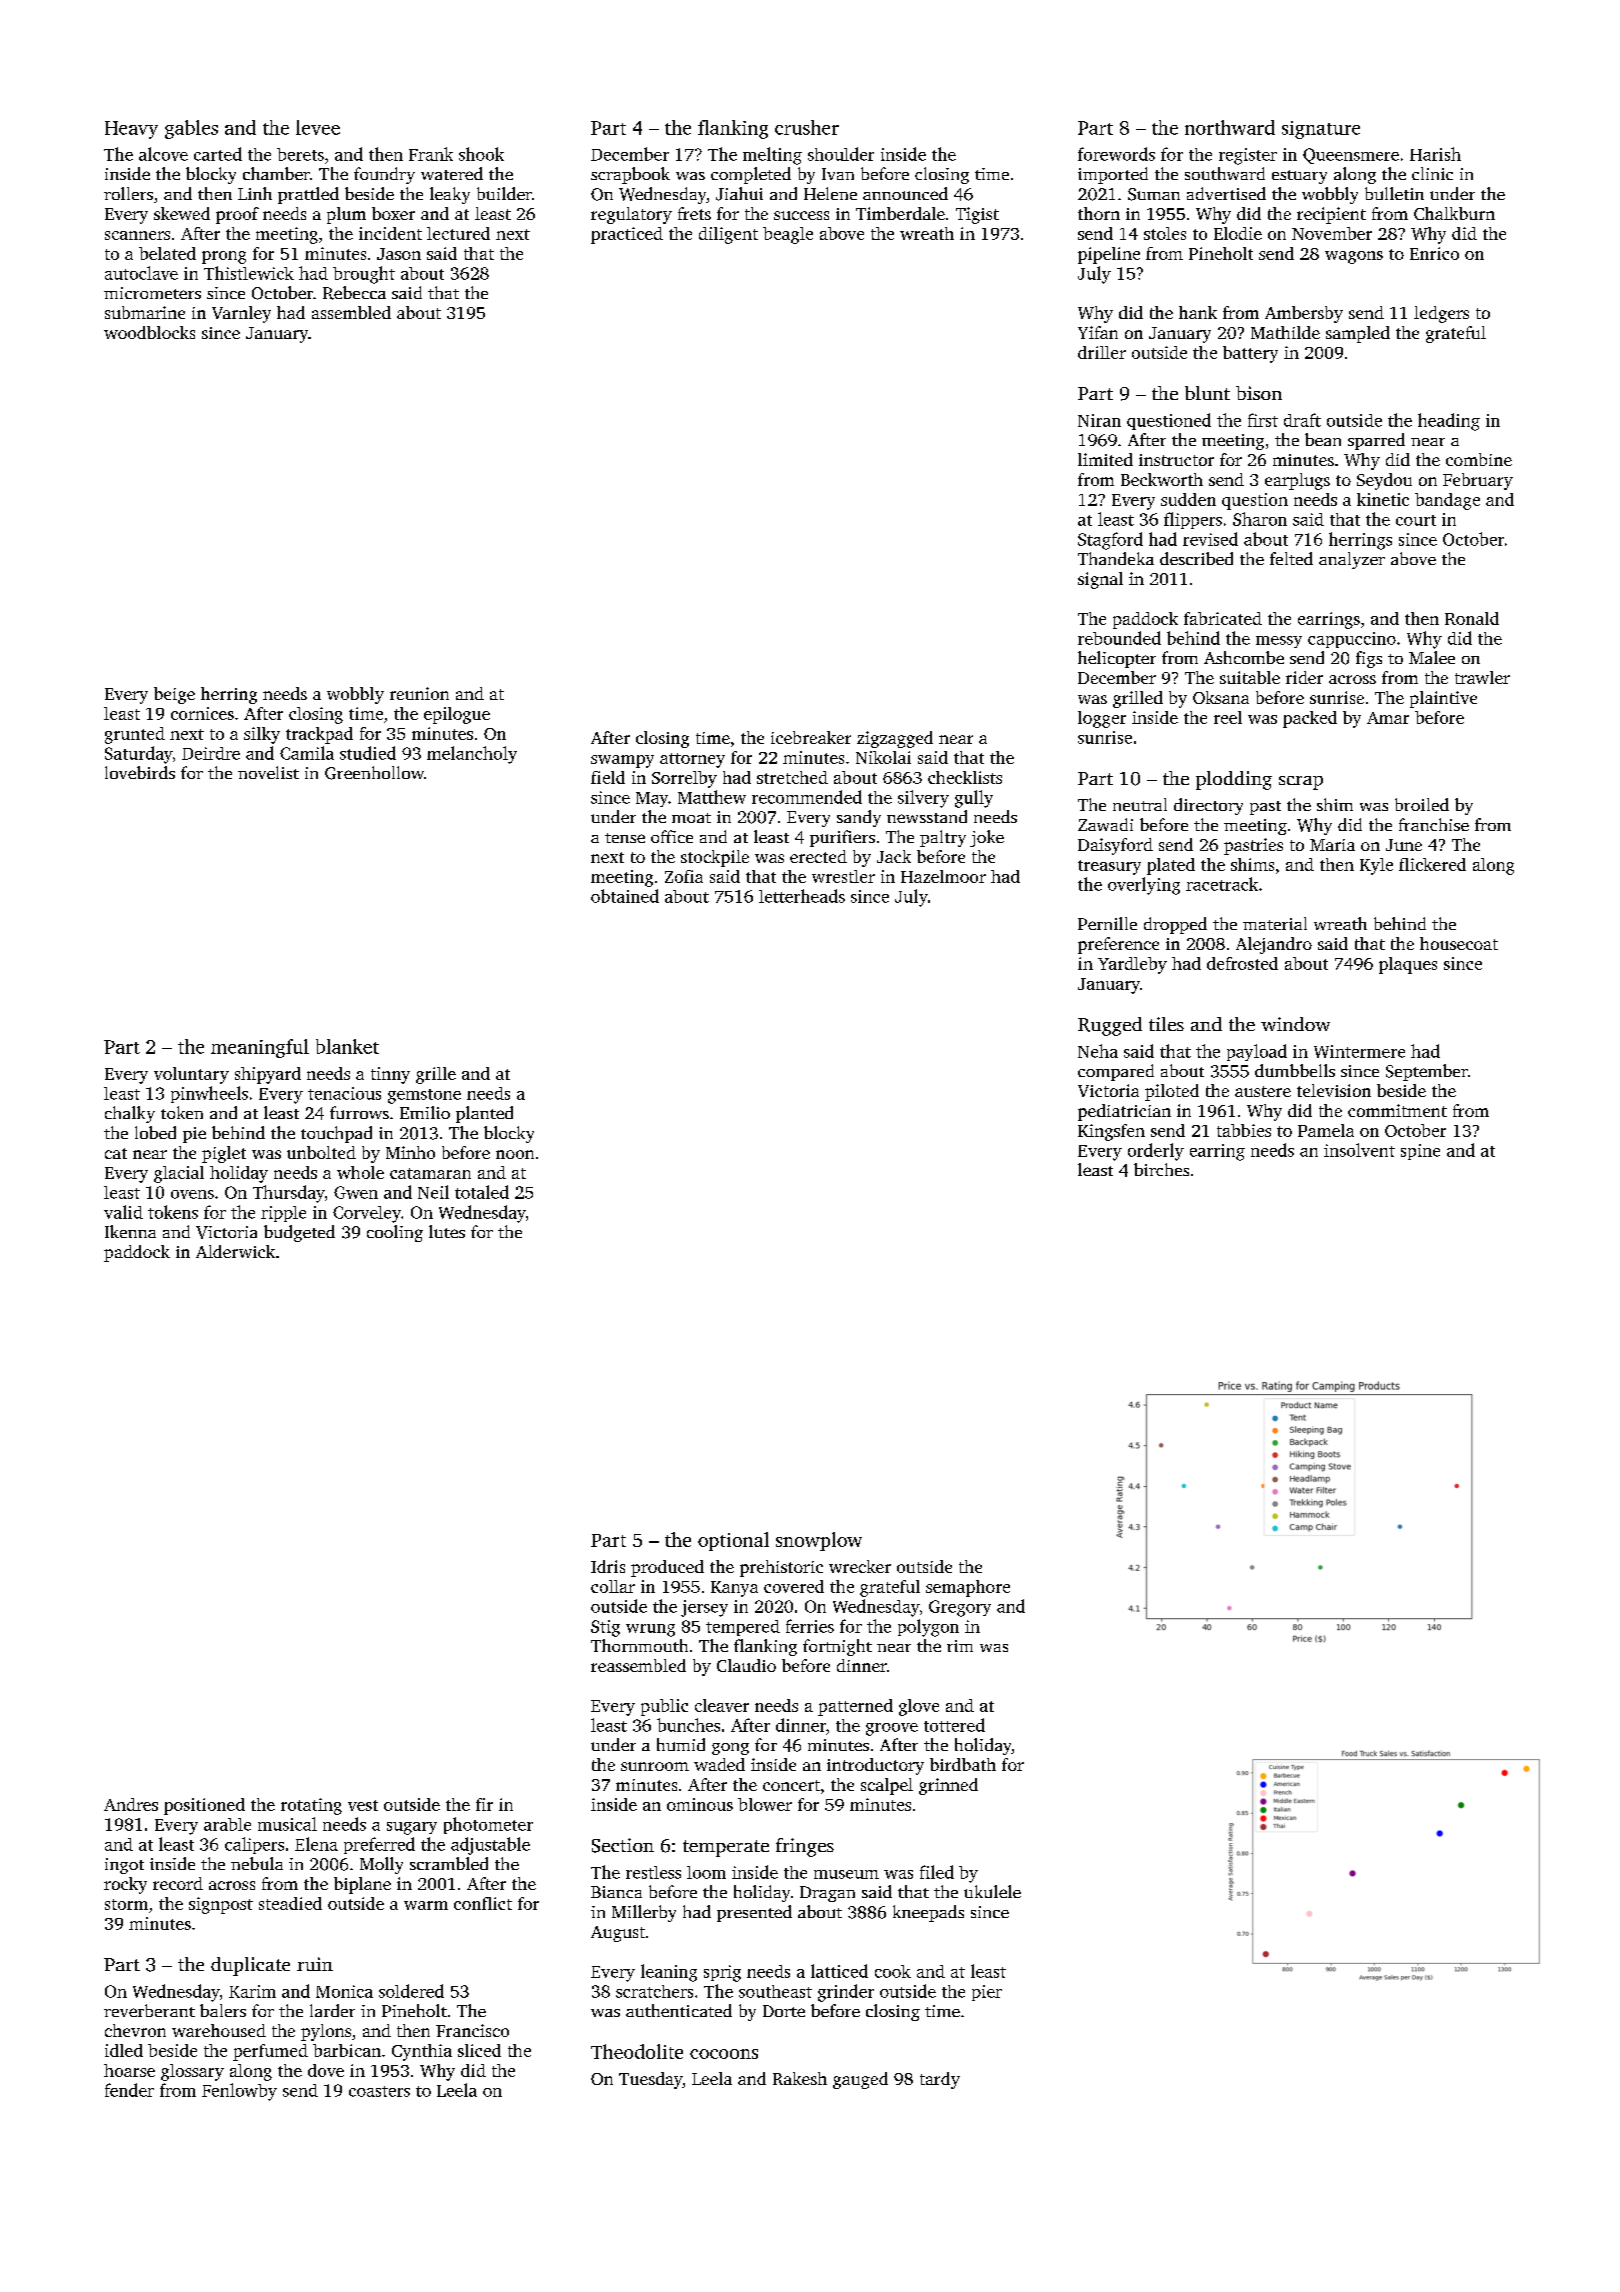 Image resolution: width=1620 pixels, height=2292 pixels. Describe the element at coordinates (992, 1891) in the screenshot. I see `ukulele` at that location.
